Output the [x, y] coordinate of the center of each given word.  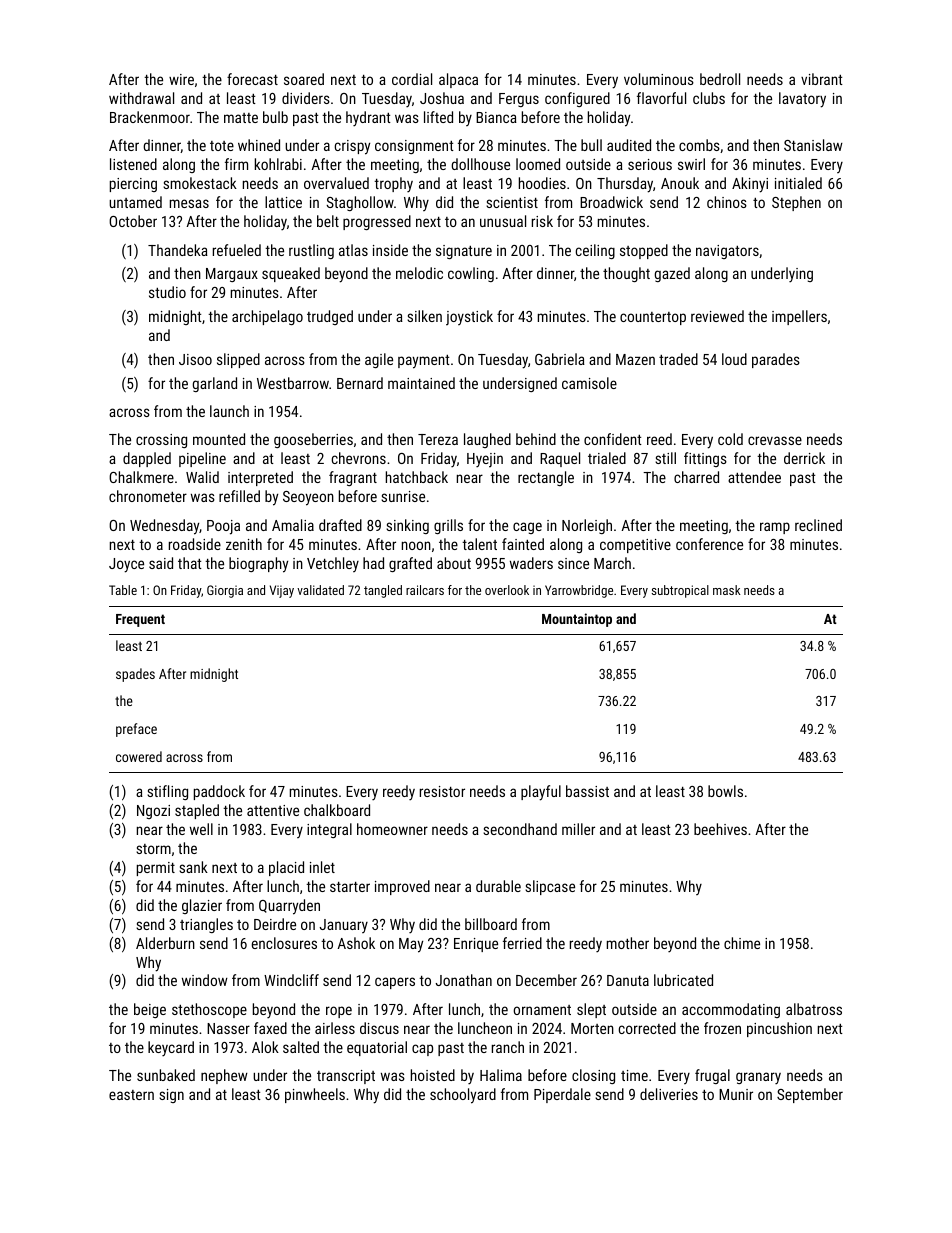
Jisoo [195, 359]
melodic [419, 273]
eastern [131, 1095]
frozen [722, 1028]
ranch [508, 1047]
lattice [283, 202]
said [161, 563]
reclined [818, 525]
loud [734, 359]
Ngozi [153, 812]
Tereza [438, 439]
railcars [425, 590]
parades [776, 360]
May [411, 945]
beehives [720, 829]
